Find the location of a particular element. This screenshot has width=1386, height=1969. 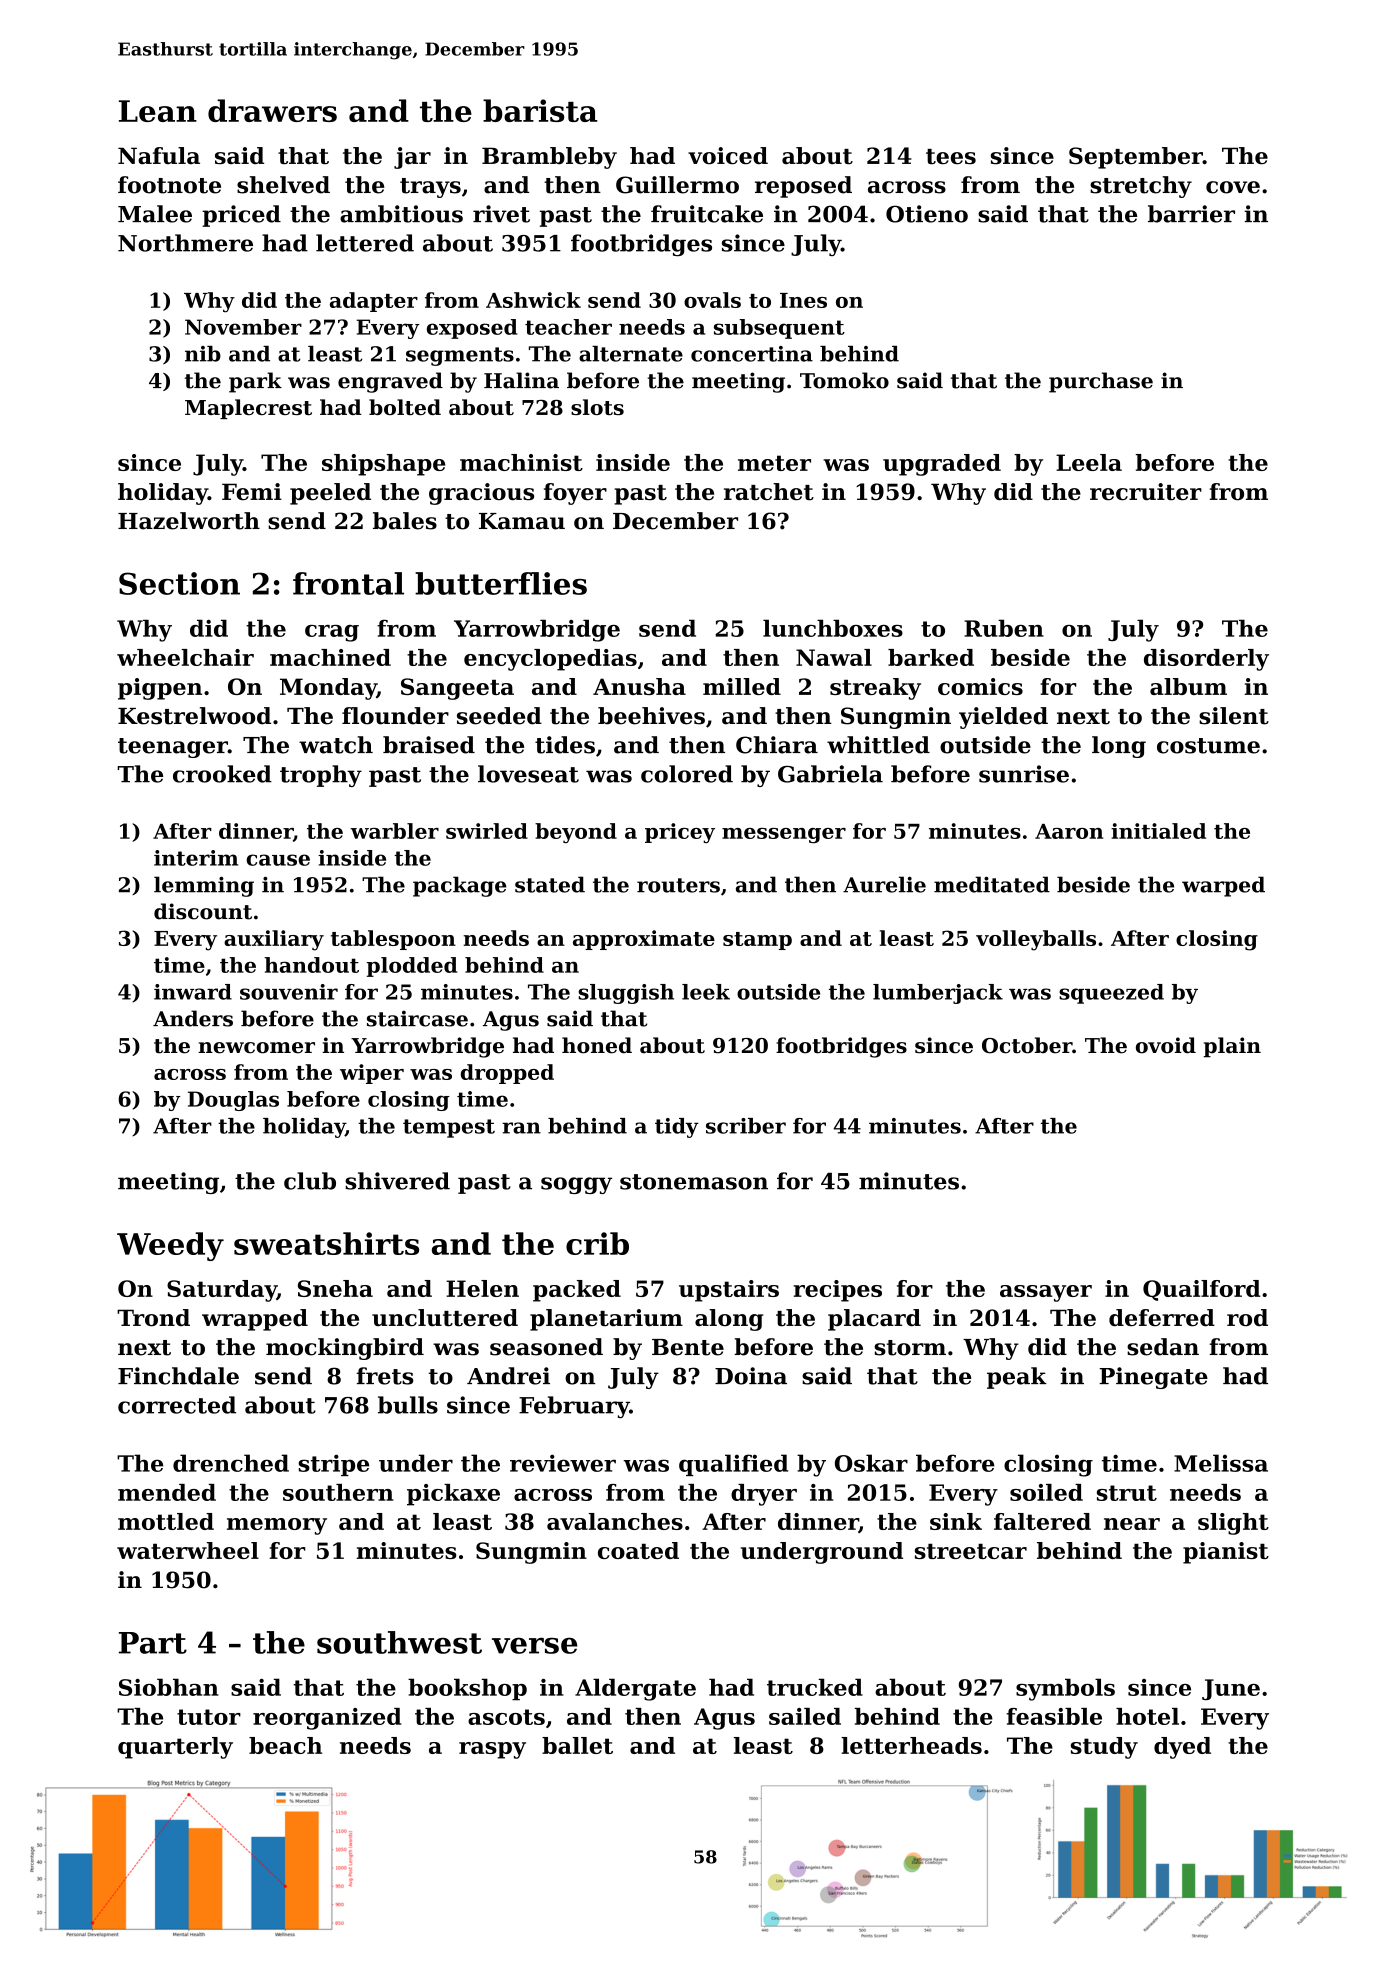

corrected is located at coordinates (177, 1405).
